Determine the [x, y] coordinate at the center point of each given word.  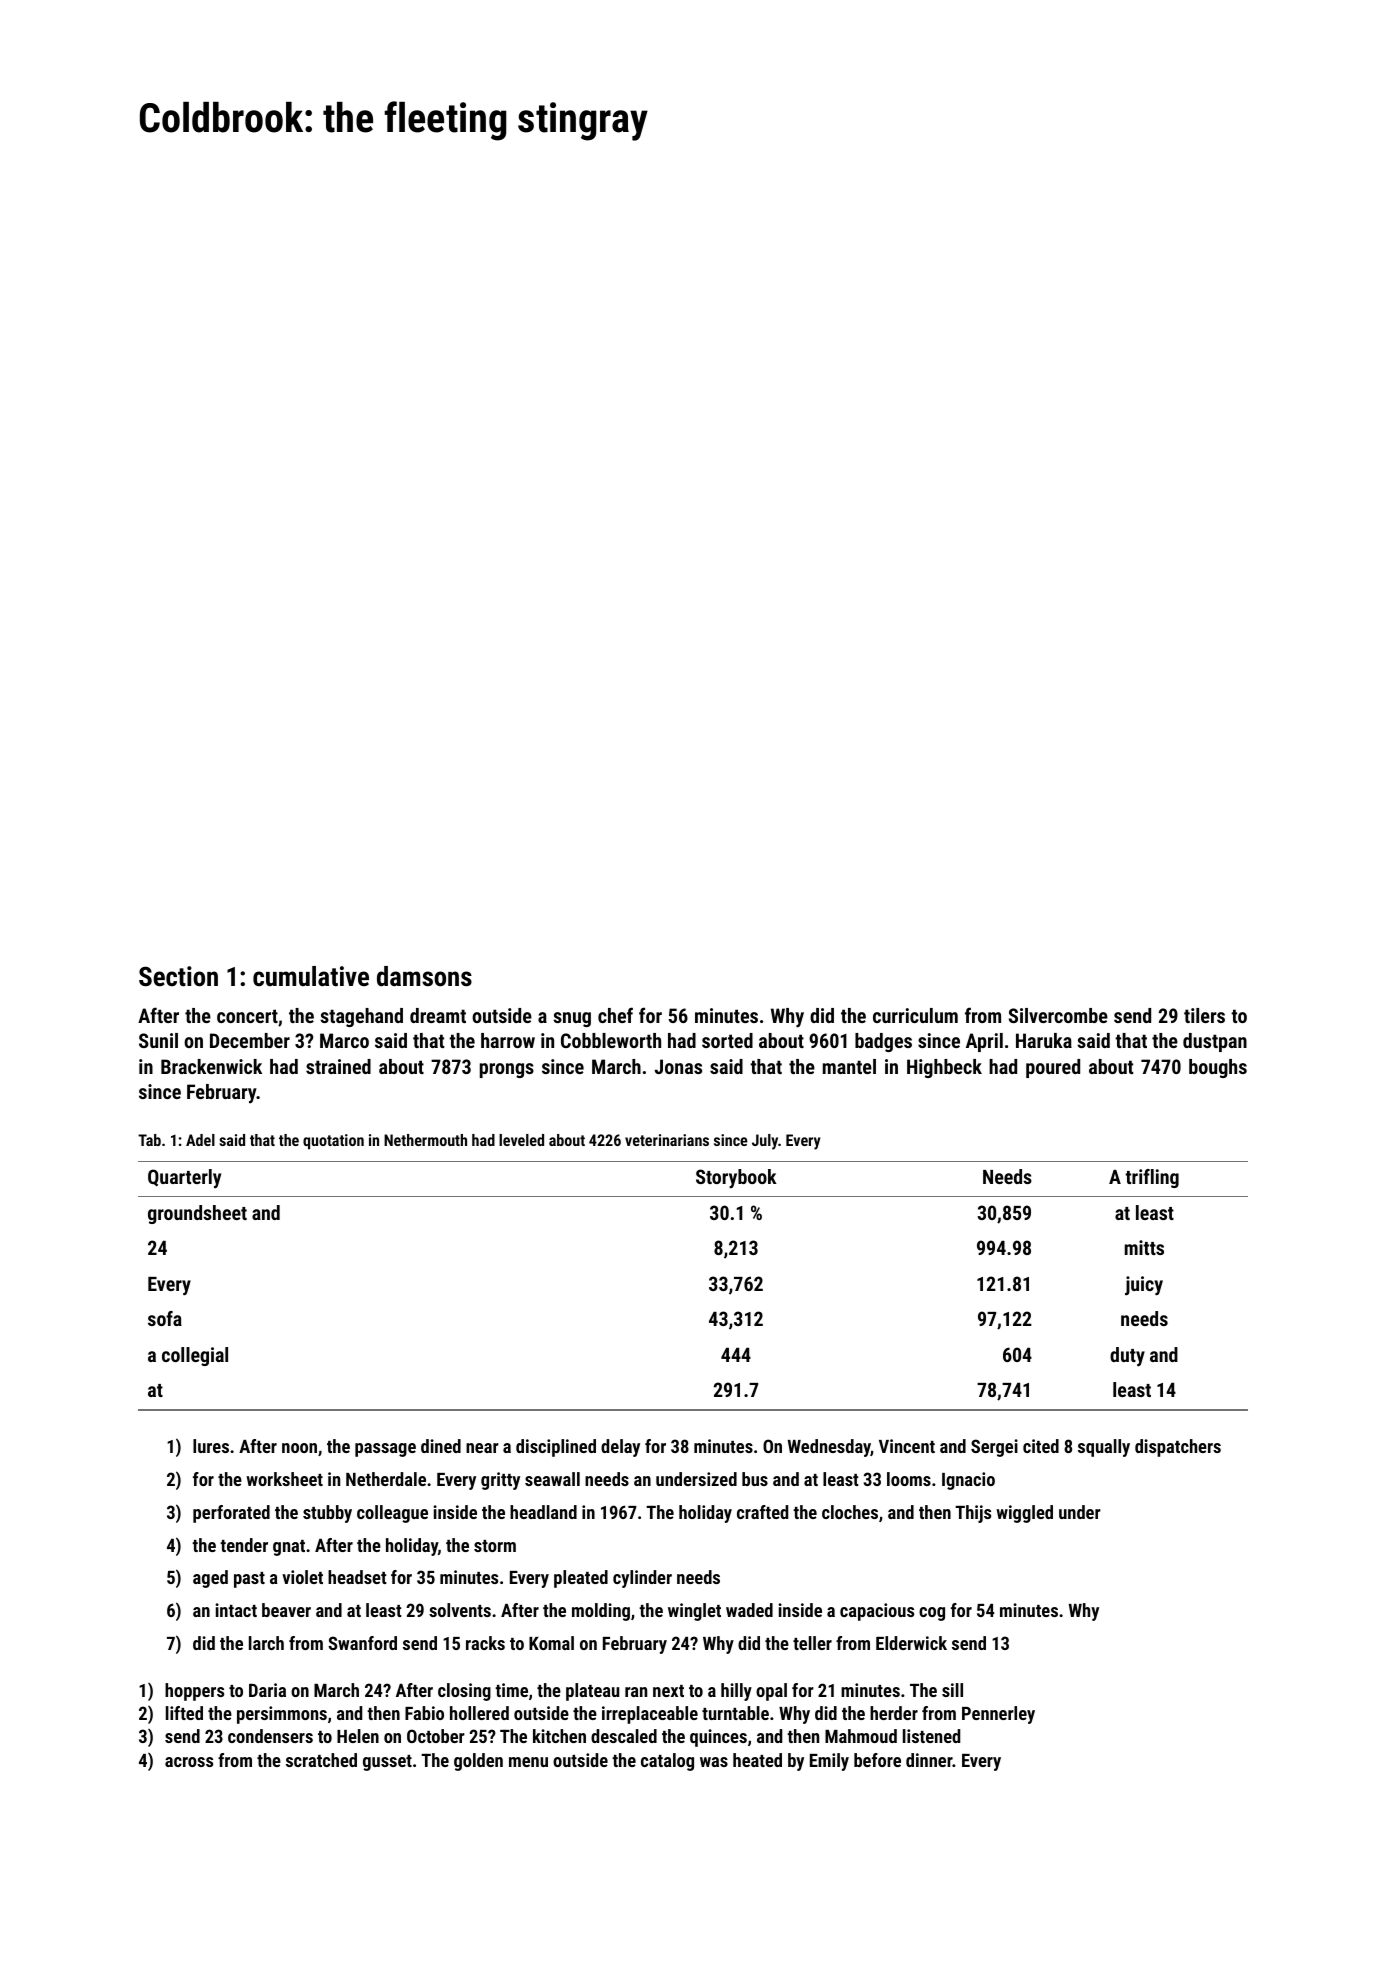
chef [615, 1015]
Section [178, 976]
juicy [1144, 1285]
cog [932, 1614]
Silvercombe [1058, 1015]
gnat [289, 1548]
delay [620, 1448]
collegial [195, 1356]
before [877, 1760]
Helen [358, 1736]
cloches [850, 1512]
